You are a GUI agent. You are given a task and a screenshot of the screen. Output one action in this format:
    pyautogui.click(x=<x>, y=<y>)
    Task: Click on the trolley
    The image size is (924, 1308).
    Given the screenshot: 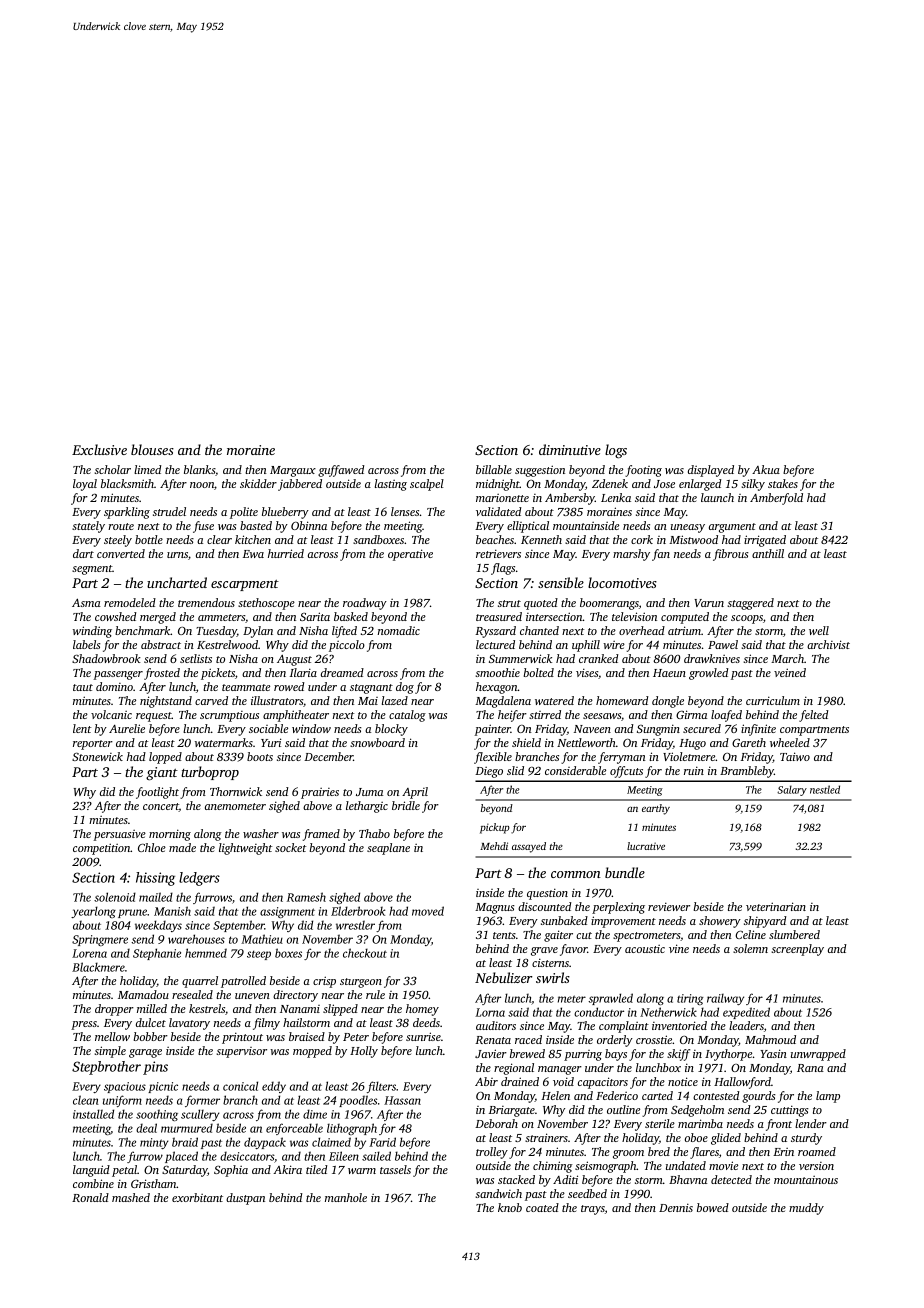 What is the action you would take?
    pyautogui.click(x=492, y=1153)
